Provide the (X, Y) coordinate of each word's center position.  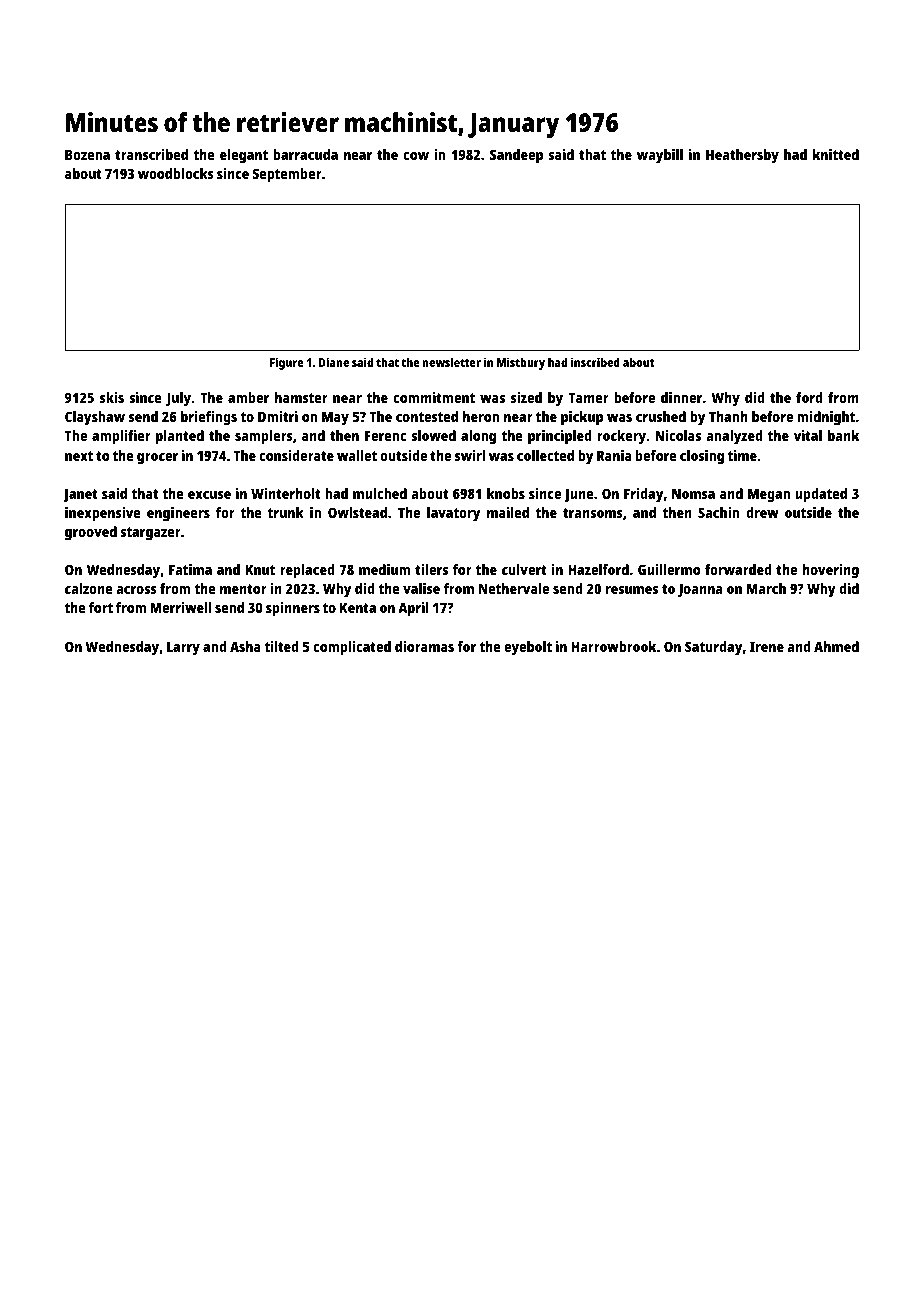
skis (112, 397)
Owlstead (357, 512)
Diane (334, 362)
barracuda (305, 154)
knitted (836, 154)
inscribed (595, 362)
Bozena (87, 154)
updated (821, 495)
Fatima (190, 569)
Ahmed (836, 646)
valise (421, 588)
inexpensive (103, 514)
